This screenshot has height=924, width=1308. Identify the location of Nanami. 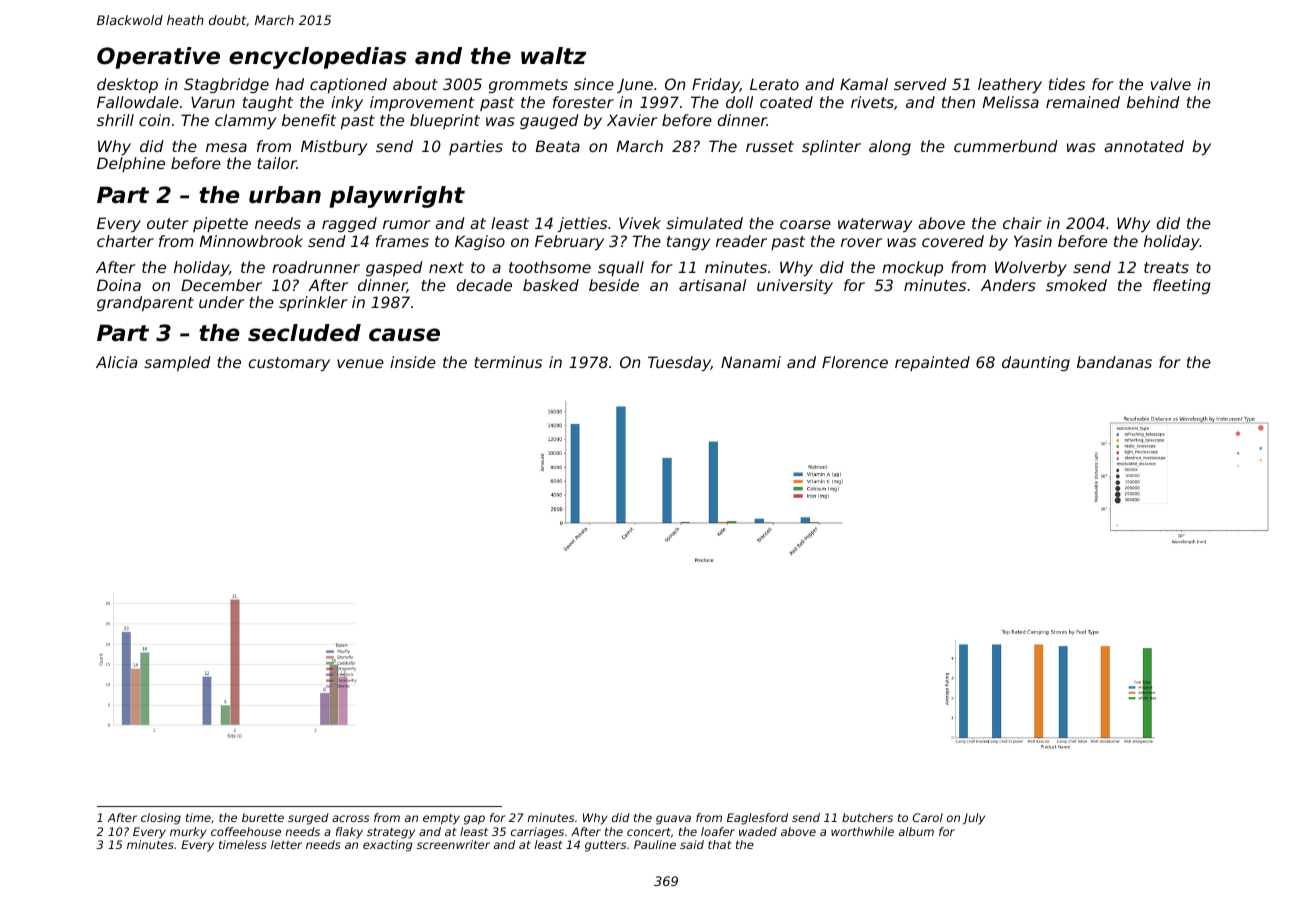
(751, 362).
